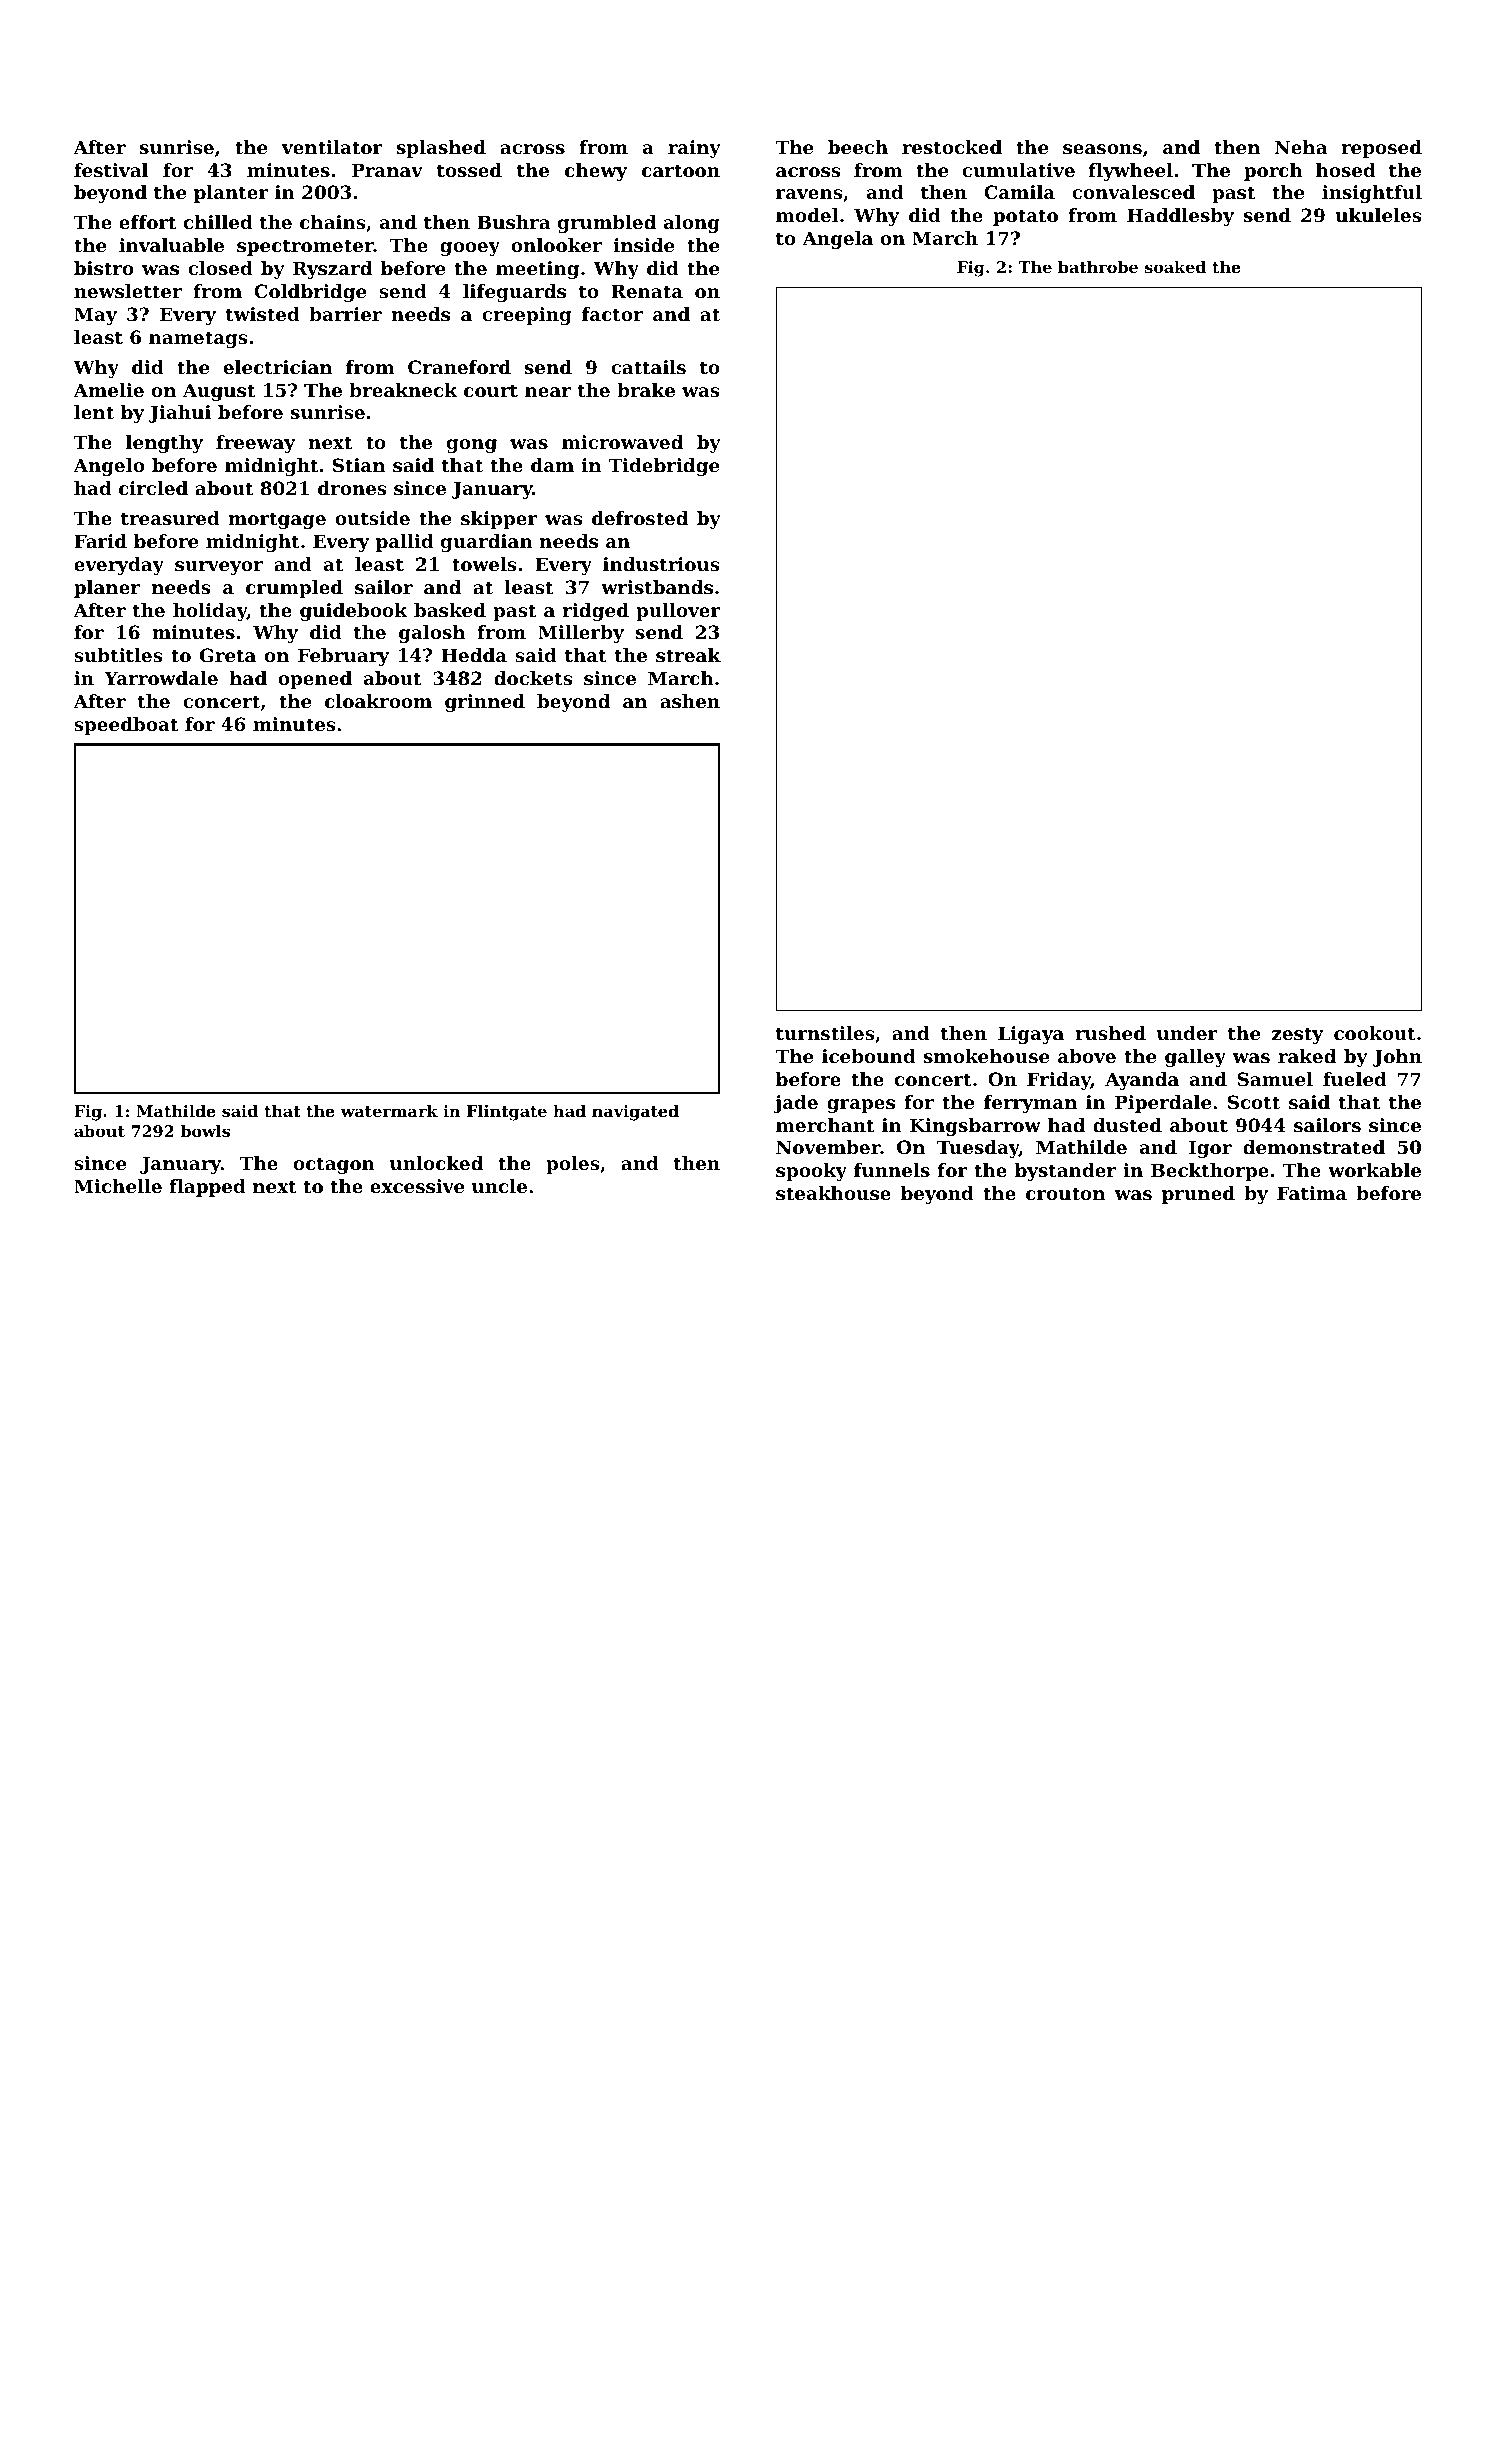  I want to click on bowls, so click(205, 1131).
